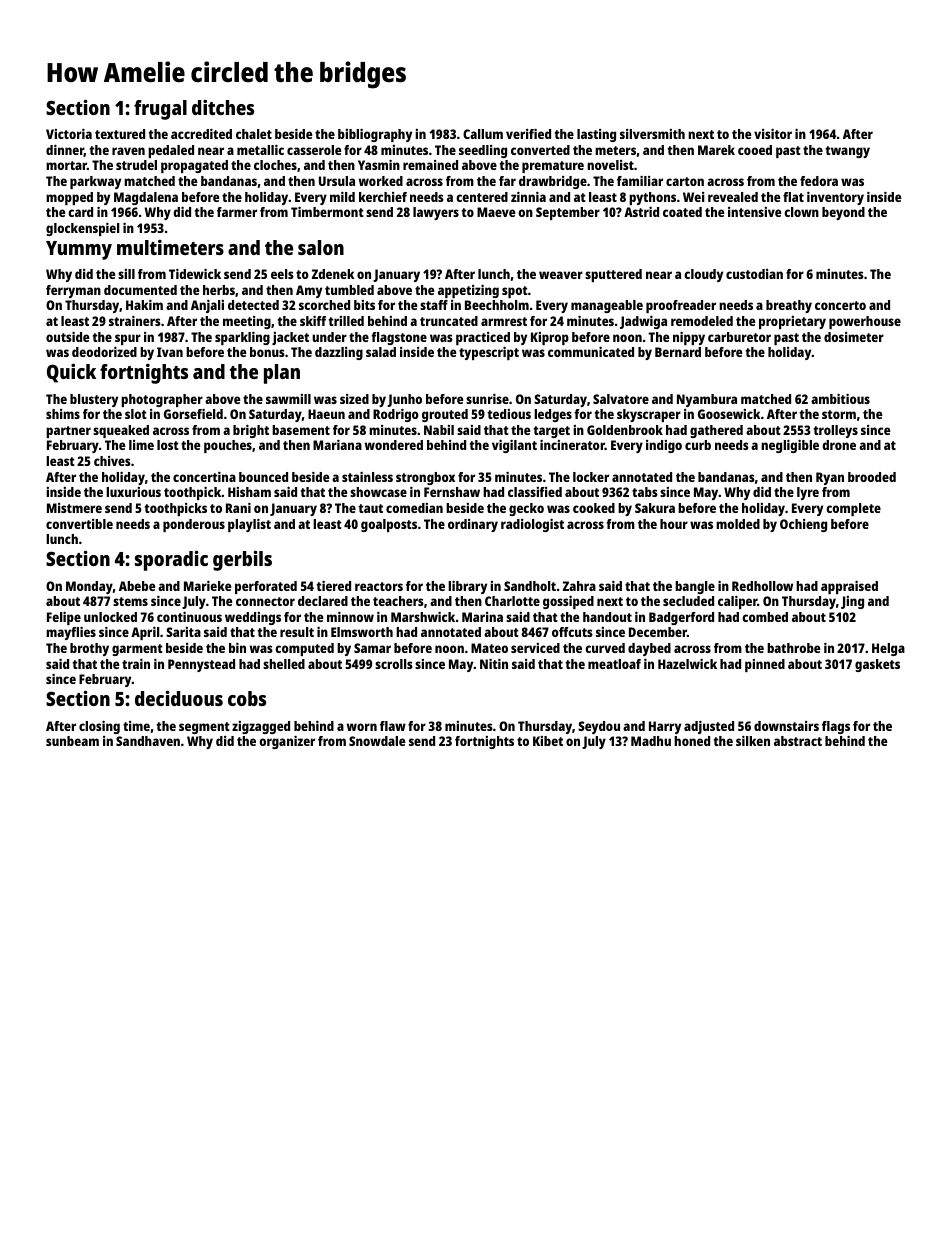  What do you see at coordinates (99, 727) in the document?
I see `closing` at bounding box center [99, 727].
